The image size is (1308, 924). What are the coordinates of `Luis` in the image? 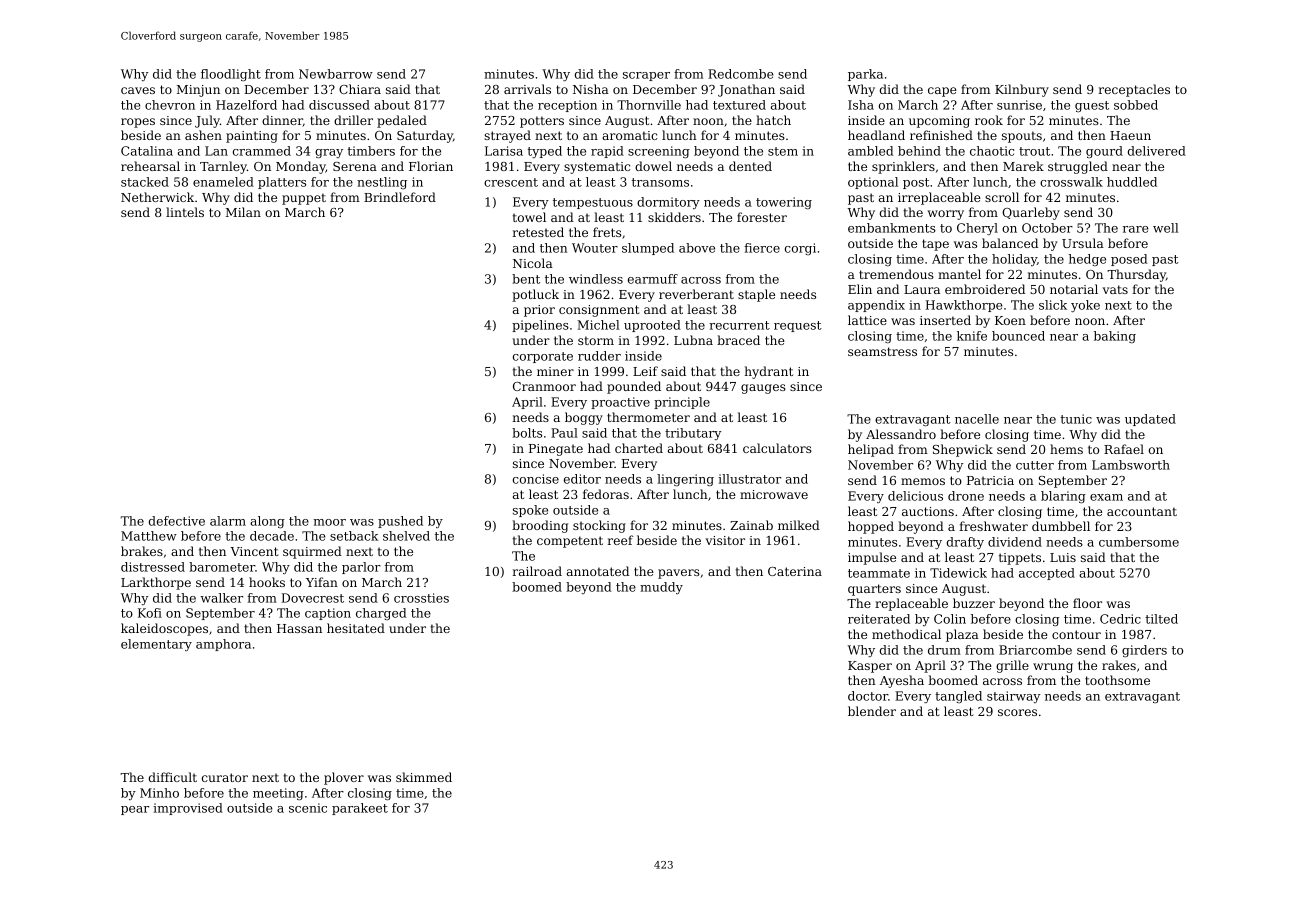 It's located at (1063, 557).
